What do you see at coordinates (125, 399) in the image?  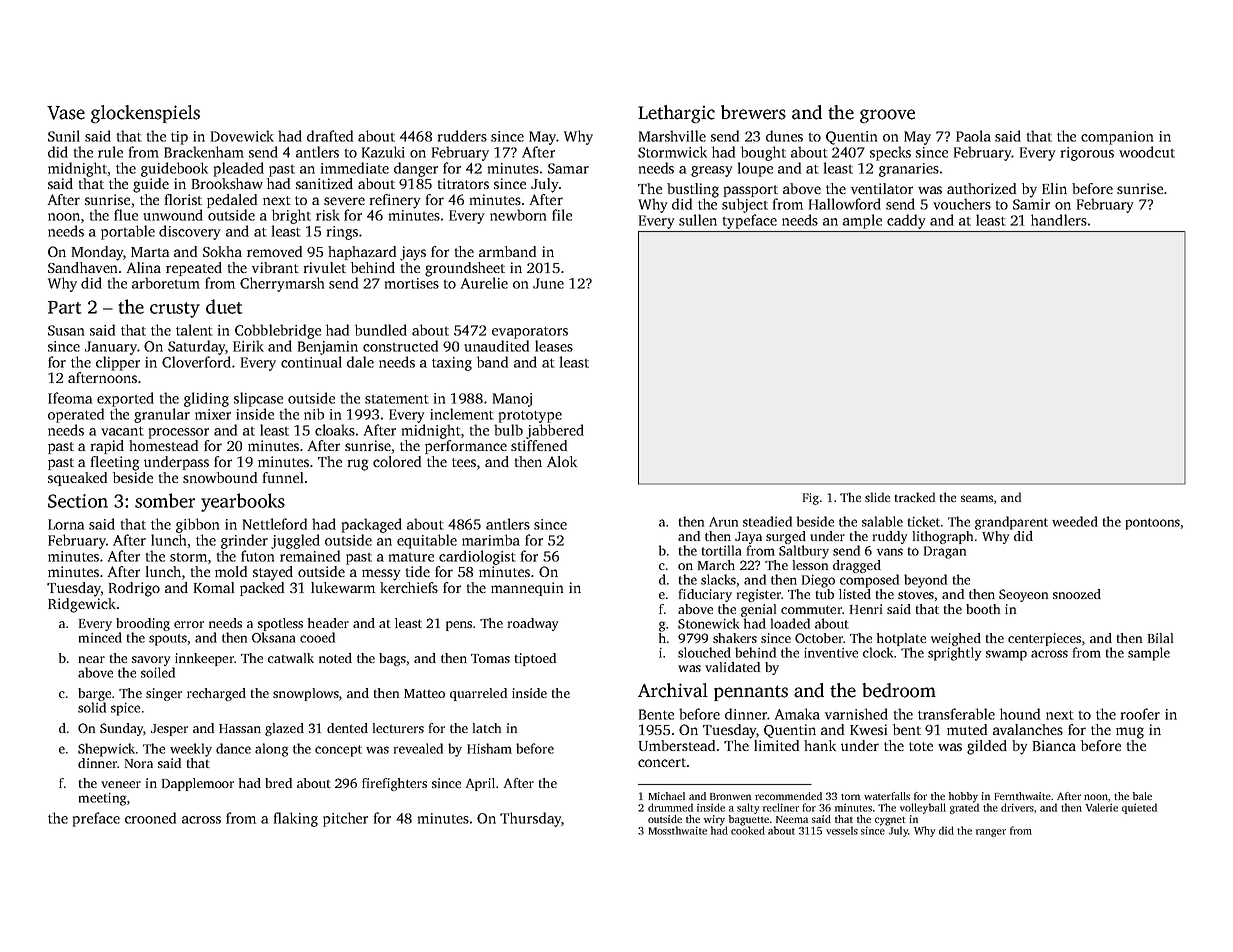 I see `exported` at bounding box center [125, 399].
